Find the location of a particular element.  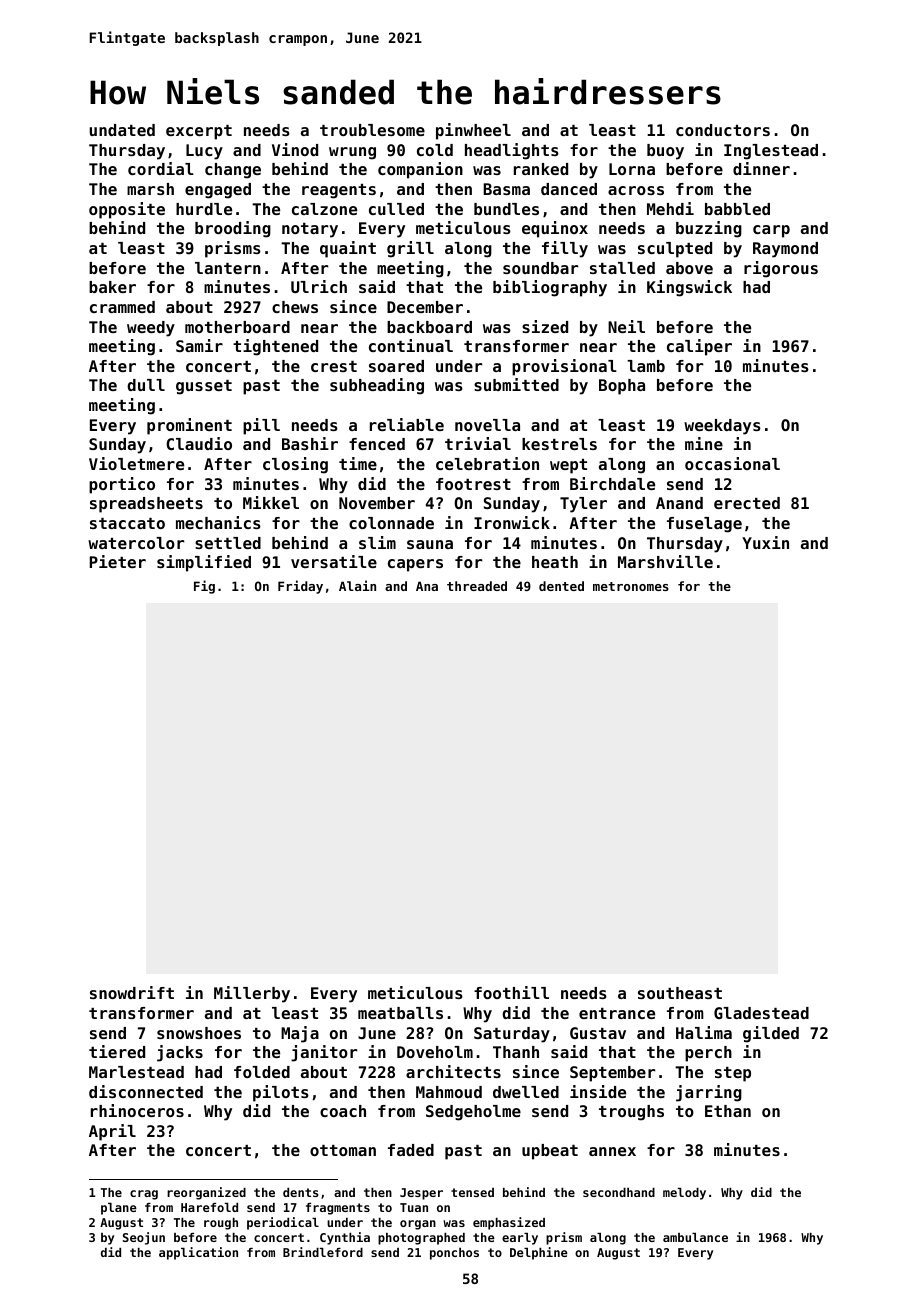

foothill is located at coordinates (511, 992).
